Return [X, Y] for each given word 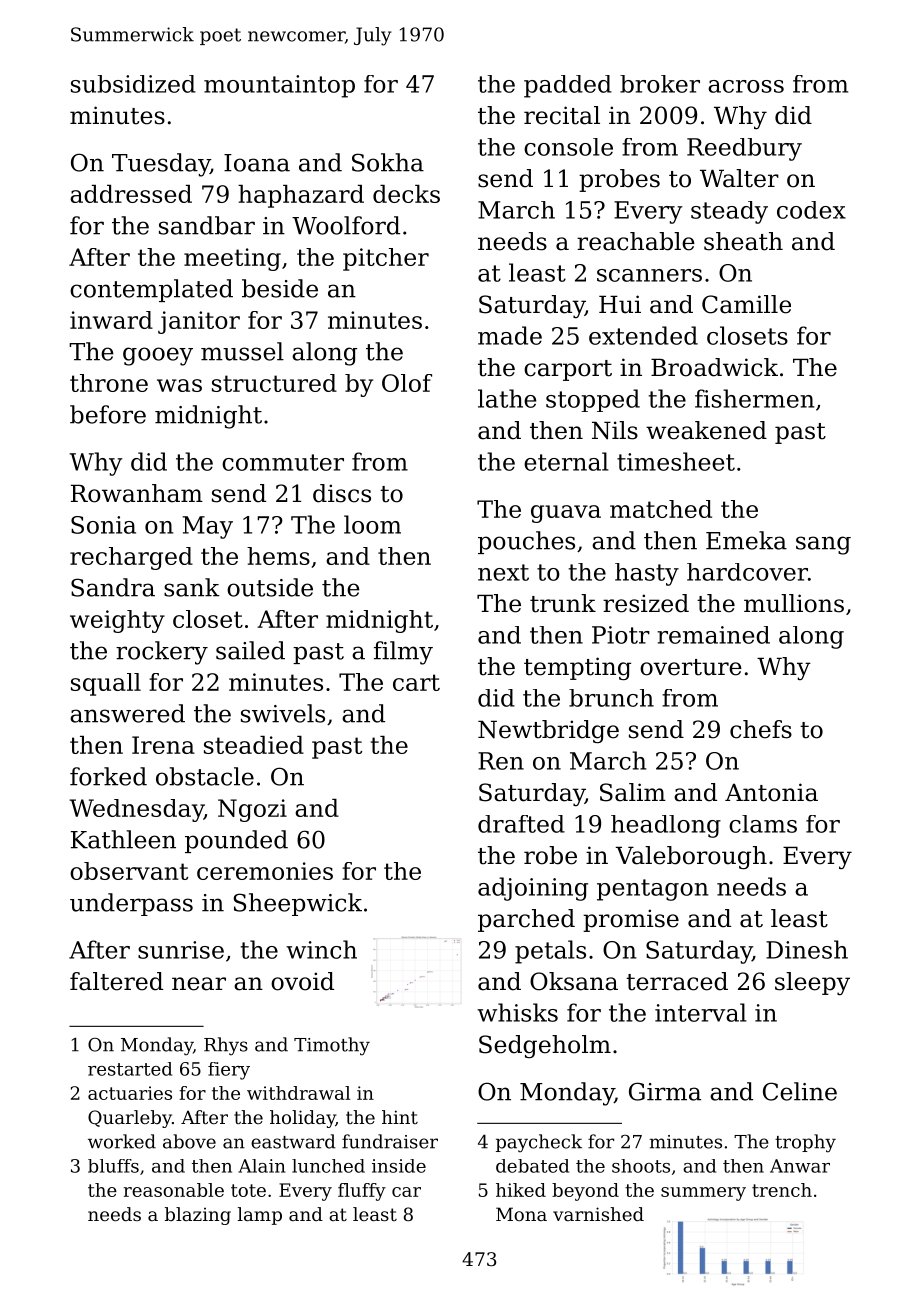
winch [321, 949]
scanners [649, 275]
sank [191, 587]
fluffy [362, 1192]
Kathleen [123, 839]
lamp [260, 1216]
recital [562, 115]
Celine [800, 1091]
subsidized [133, 84]
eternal [566, 461]
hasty [647, 574]
